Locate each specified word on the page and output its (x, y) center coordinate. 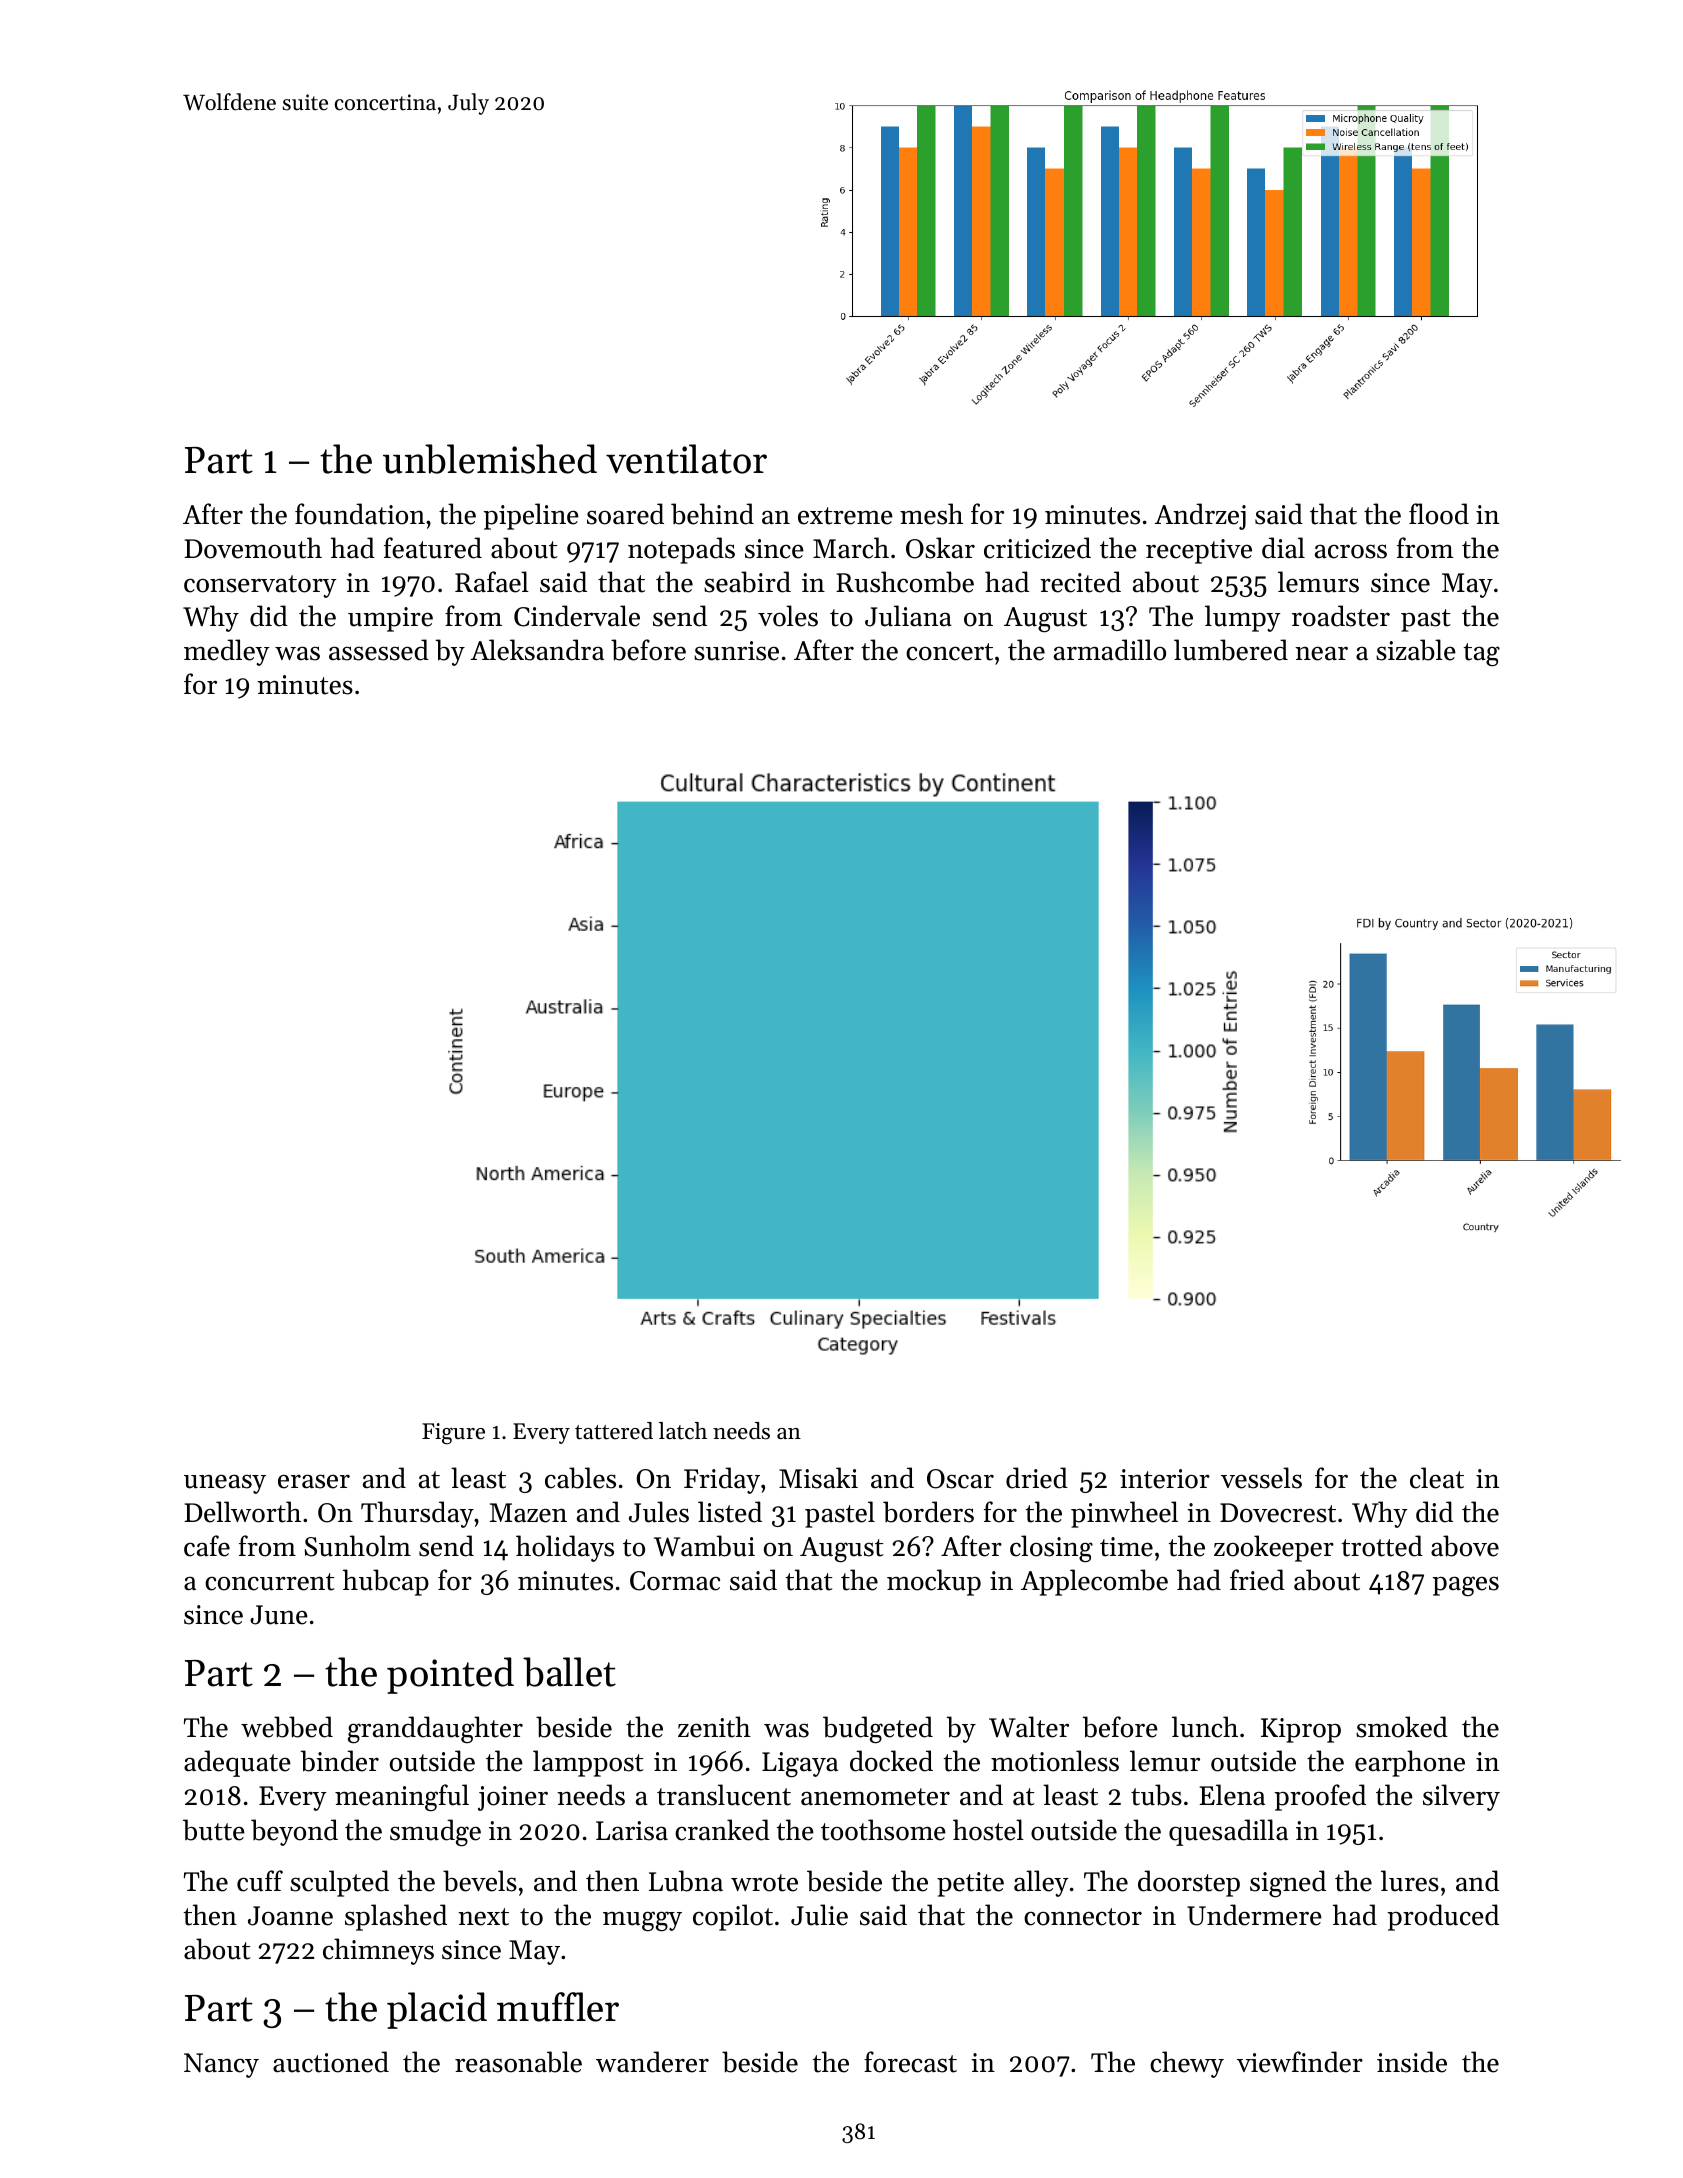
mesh (931, 514)
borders (928, 1512)
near (1321, 653)
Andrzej (1200, 516)
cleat (1437, 1478)
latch (683, 1431)
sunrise (736, 651)
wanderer (652, 2062)
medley (227, 652)
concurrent (269, 1582)
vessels (1261, 1478)
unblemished (490, 459)
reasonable (518, 2062)
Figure (453, 1434)
